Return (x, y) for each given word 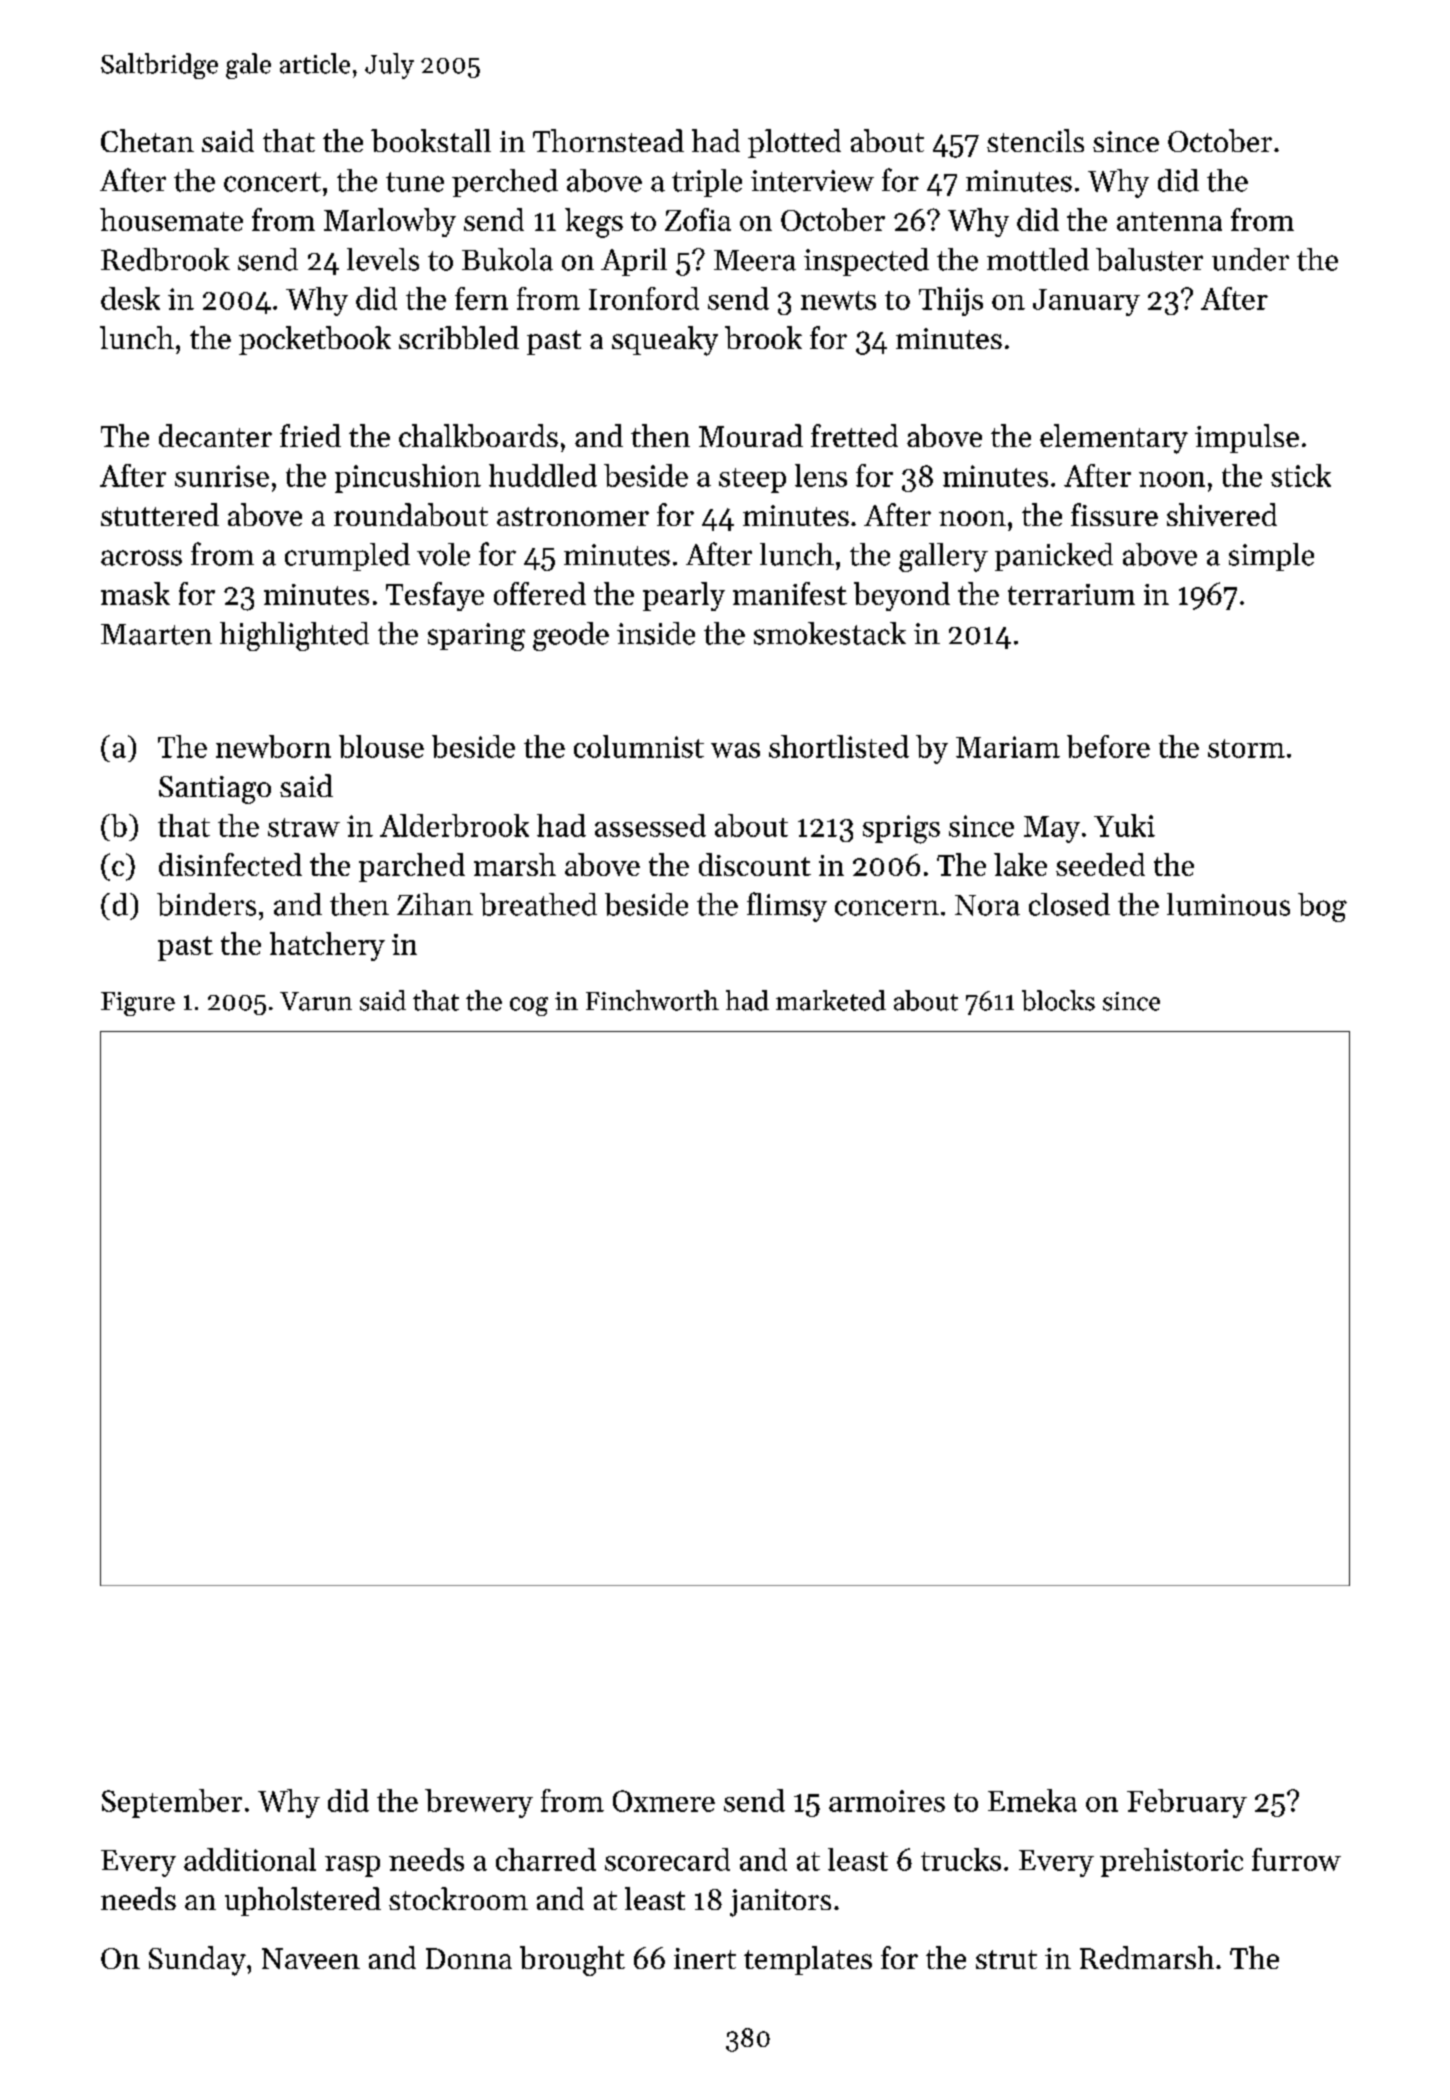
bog (1322, 907)
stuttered (160, 514)
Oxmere (664, 1801)
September (172, 1803)
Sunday (197, 1961)
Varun (316, 1001)
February (1187, 1803)
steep (752, 480)
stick (1301, 475)
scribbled (459, 337)
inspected (866, 262)
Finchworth (652, 1000)
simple (1271, 557)
